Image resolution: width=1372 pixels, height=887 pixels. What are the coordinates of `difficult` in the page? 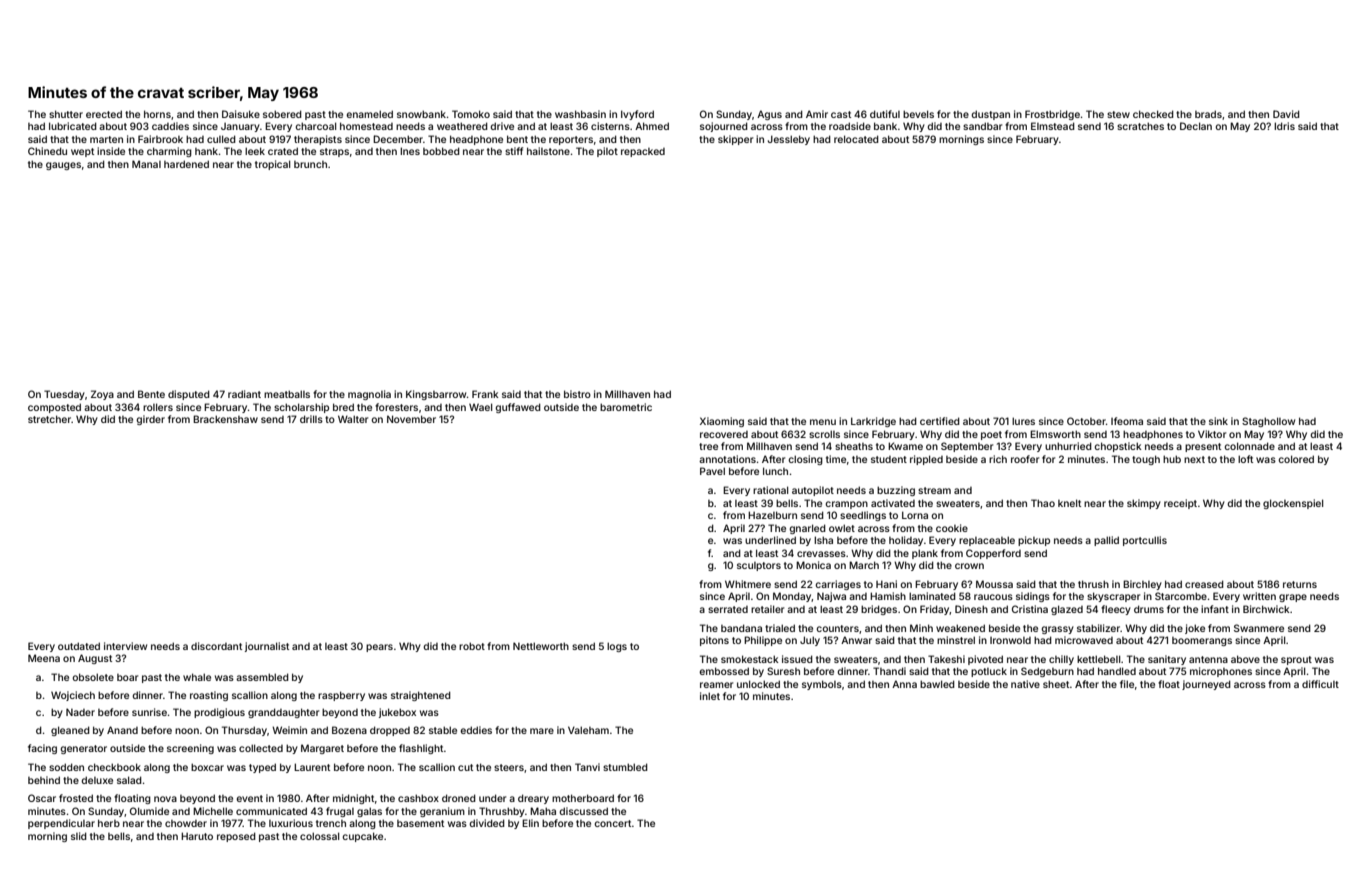 It's located at (1320, 684).
